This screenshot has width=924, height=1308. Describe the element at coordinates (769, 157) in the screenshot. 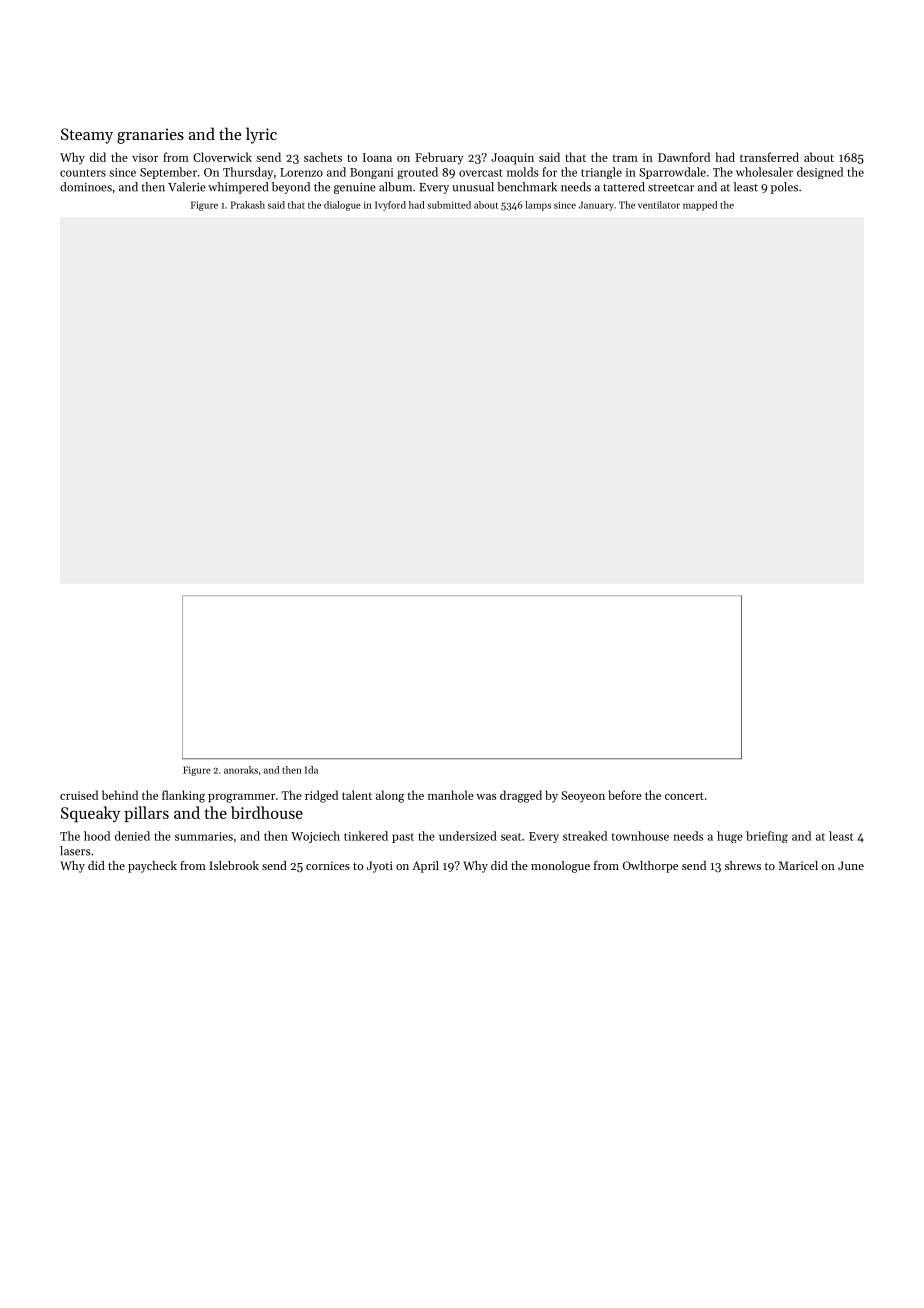

I see `transferred` at that location.
